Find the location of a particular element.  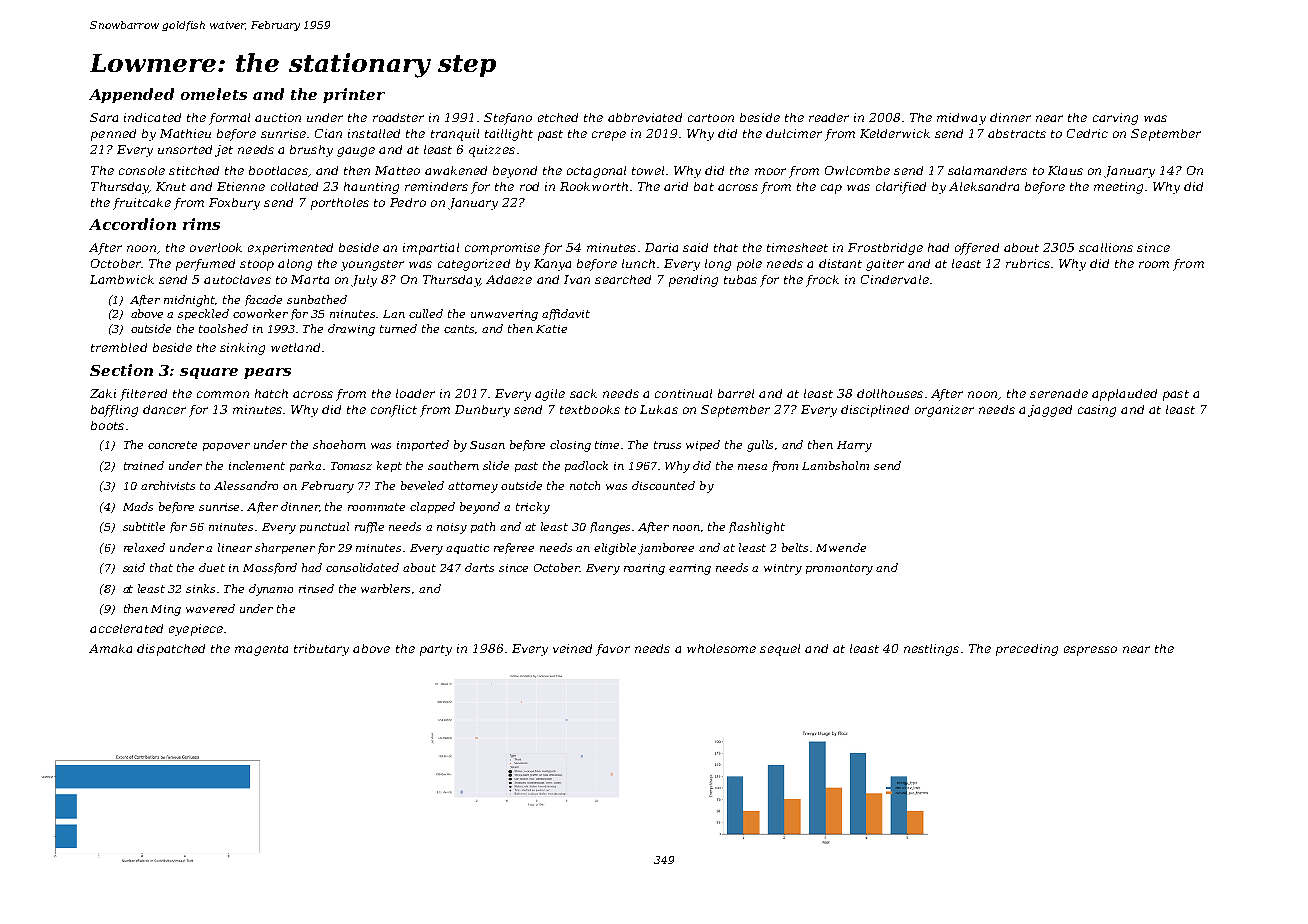

party is located at coordinates (436, 650).
